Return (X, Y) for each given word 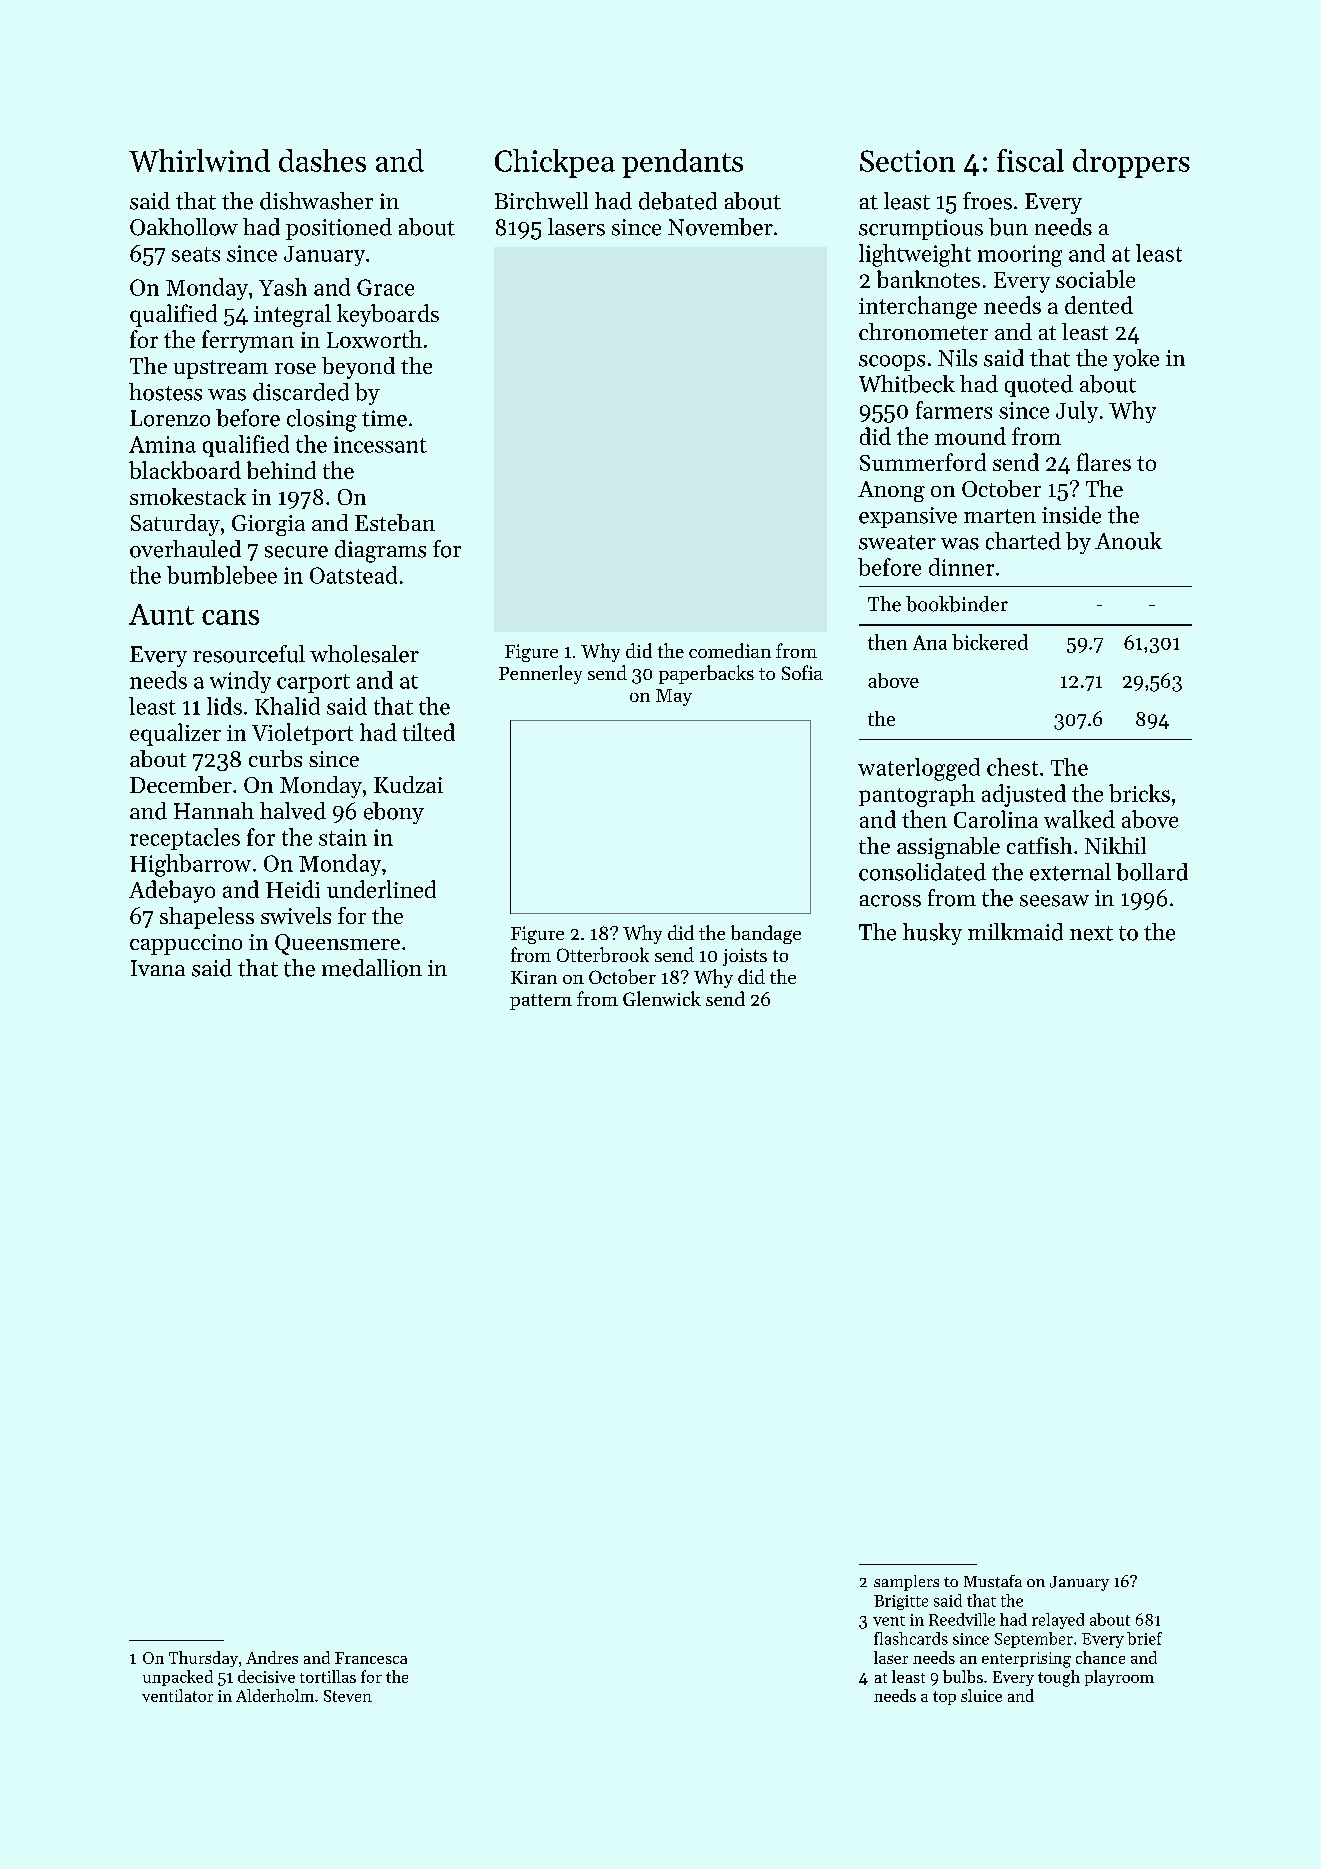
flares (1104, 462)
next (1091, 933)
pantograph (917, 795)
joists (745, 957)
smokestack (188, 496)
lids (224, 706)
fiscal (1030, 160)
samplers (906, 1583)
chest (1012, 767)
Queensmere (337, 944)
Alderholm (275, 1695)
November (720, 227)
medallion (372, 968)
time (384, 418)
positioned (339, 229)
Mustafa (993, 1581)
